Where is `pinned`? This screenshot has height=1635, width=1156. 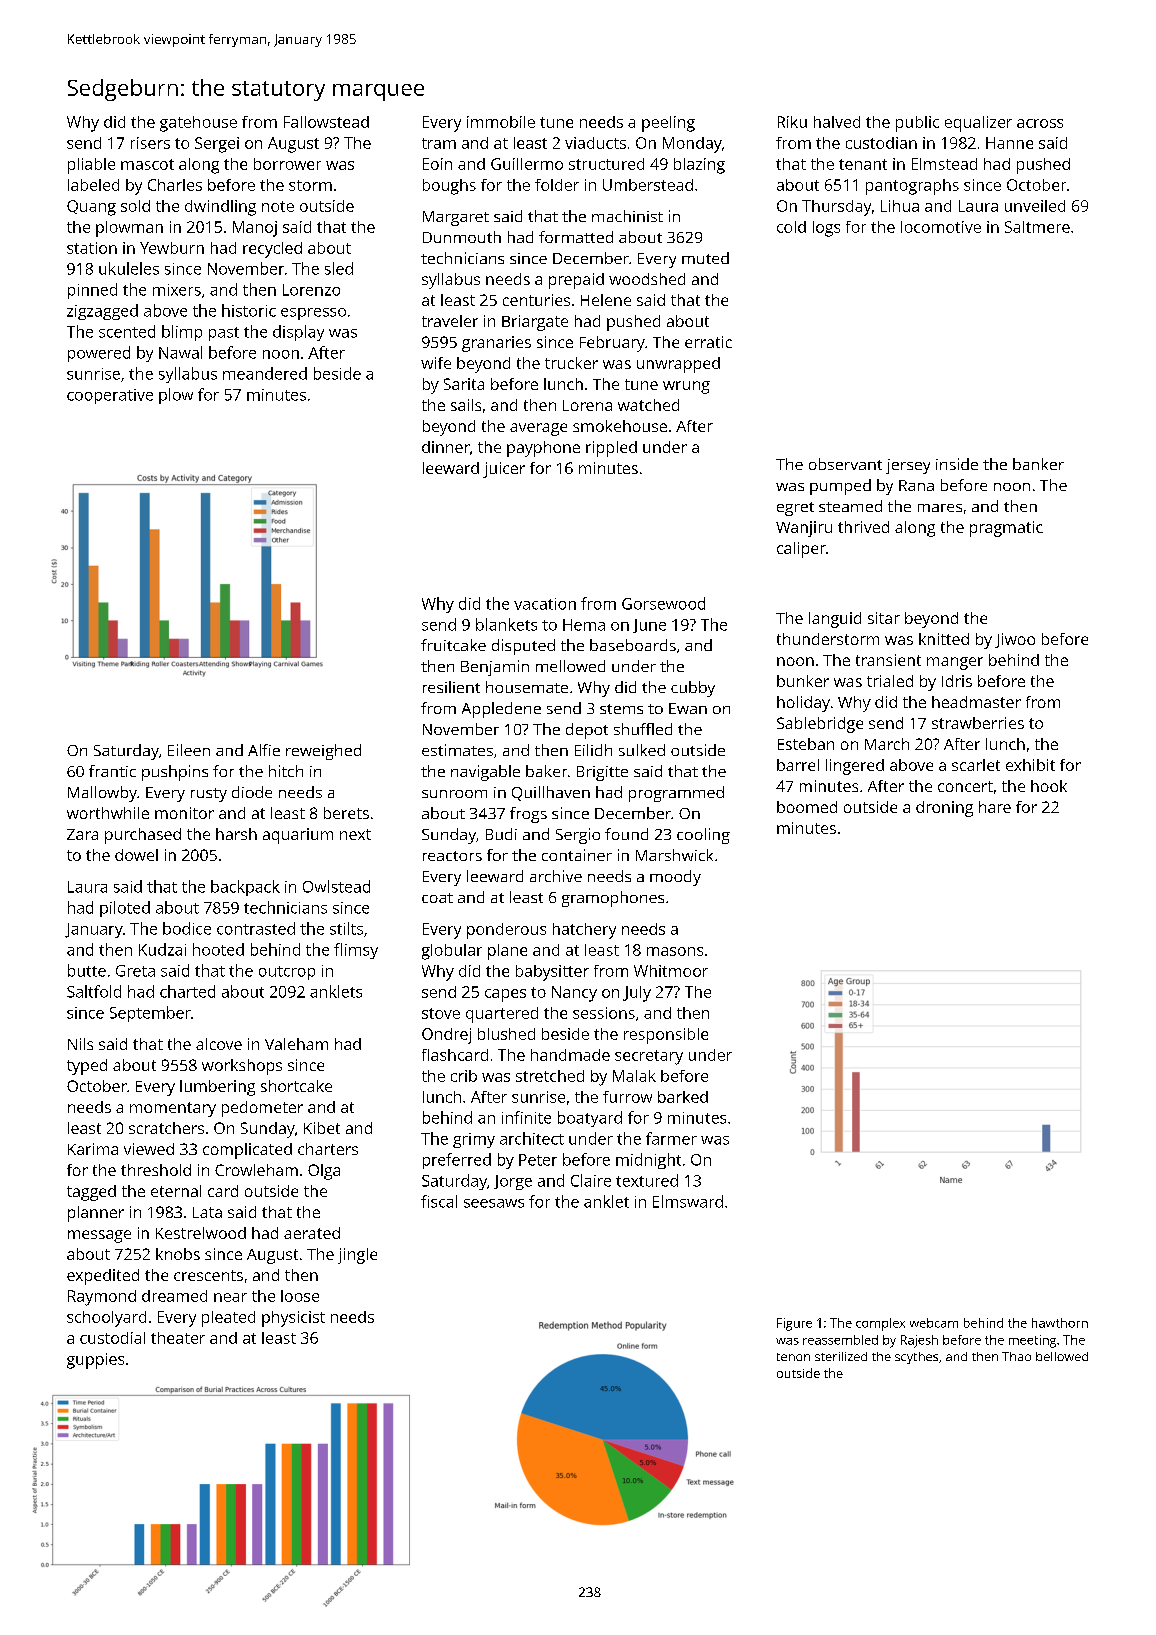
pinned is located at coordinates (92, 291).
